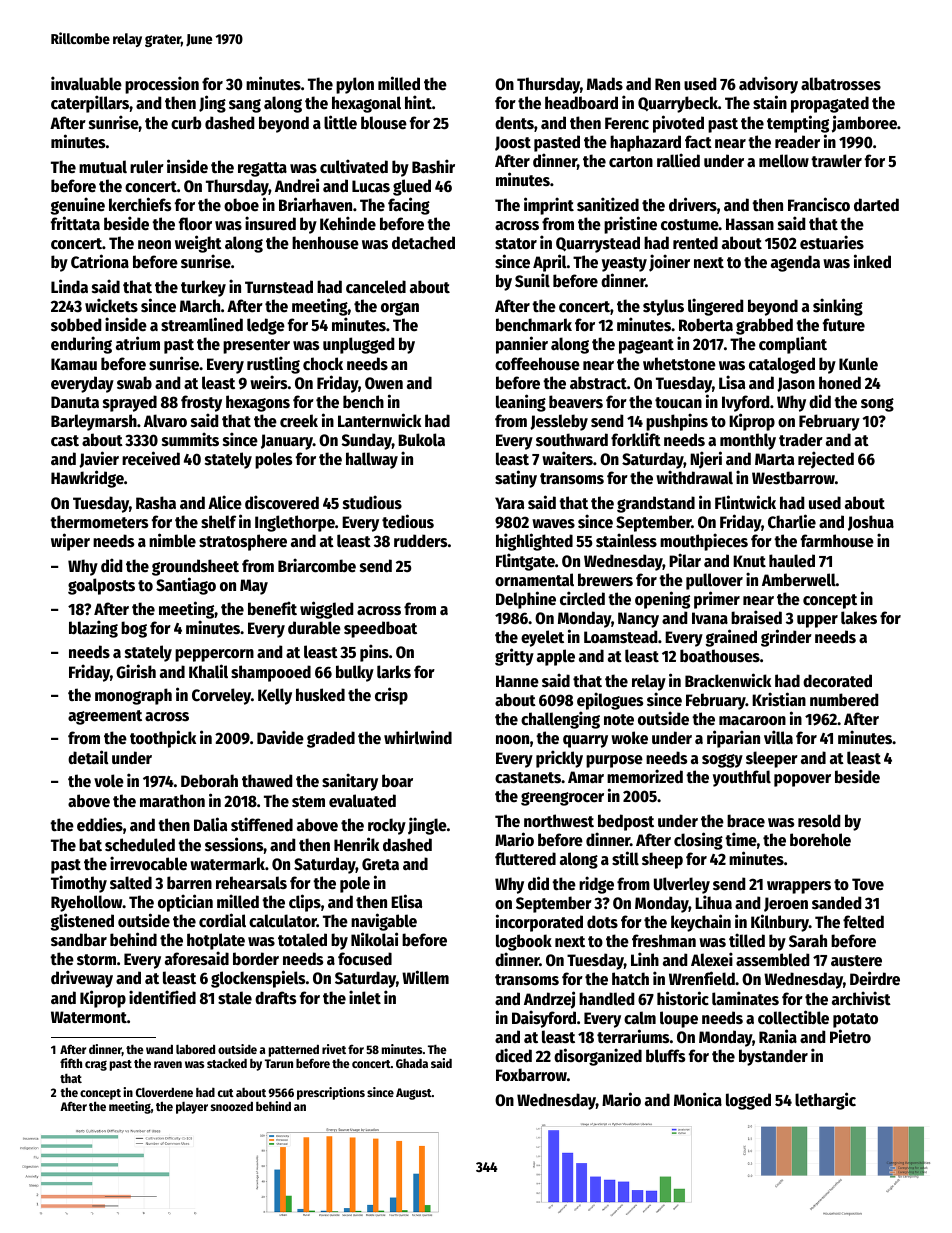 The image size is (952, 1233). I want to click on rudders, so click(420, 541).
